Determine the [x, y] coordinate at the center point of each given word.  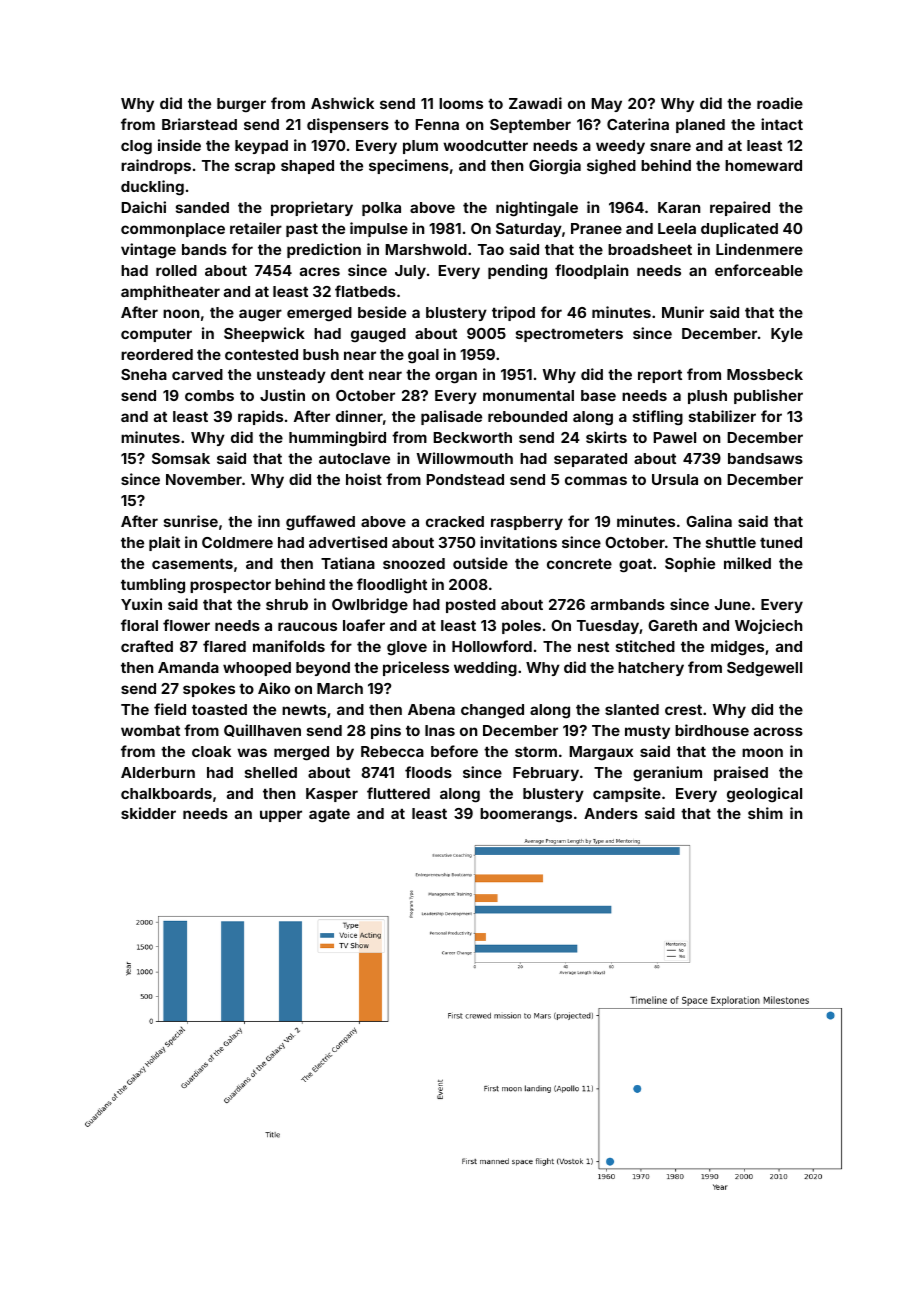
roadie [780, 103]
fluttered [398, 793]
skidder [148, 813]
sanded [202, 207]
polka [381, 209]
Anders [611, 813]
